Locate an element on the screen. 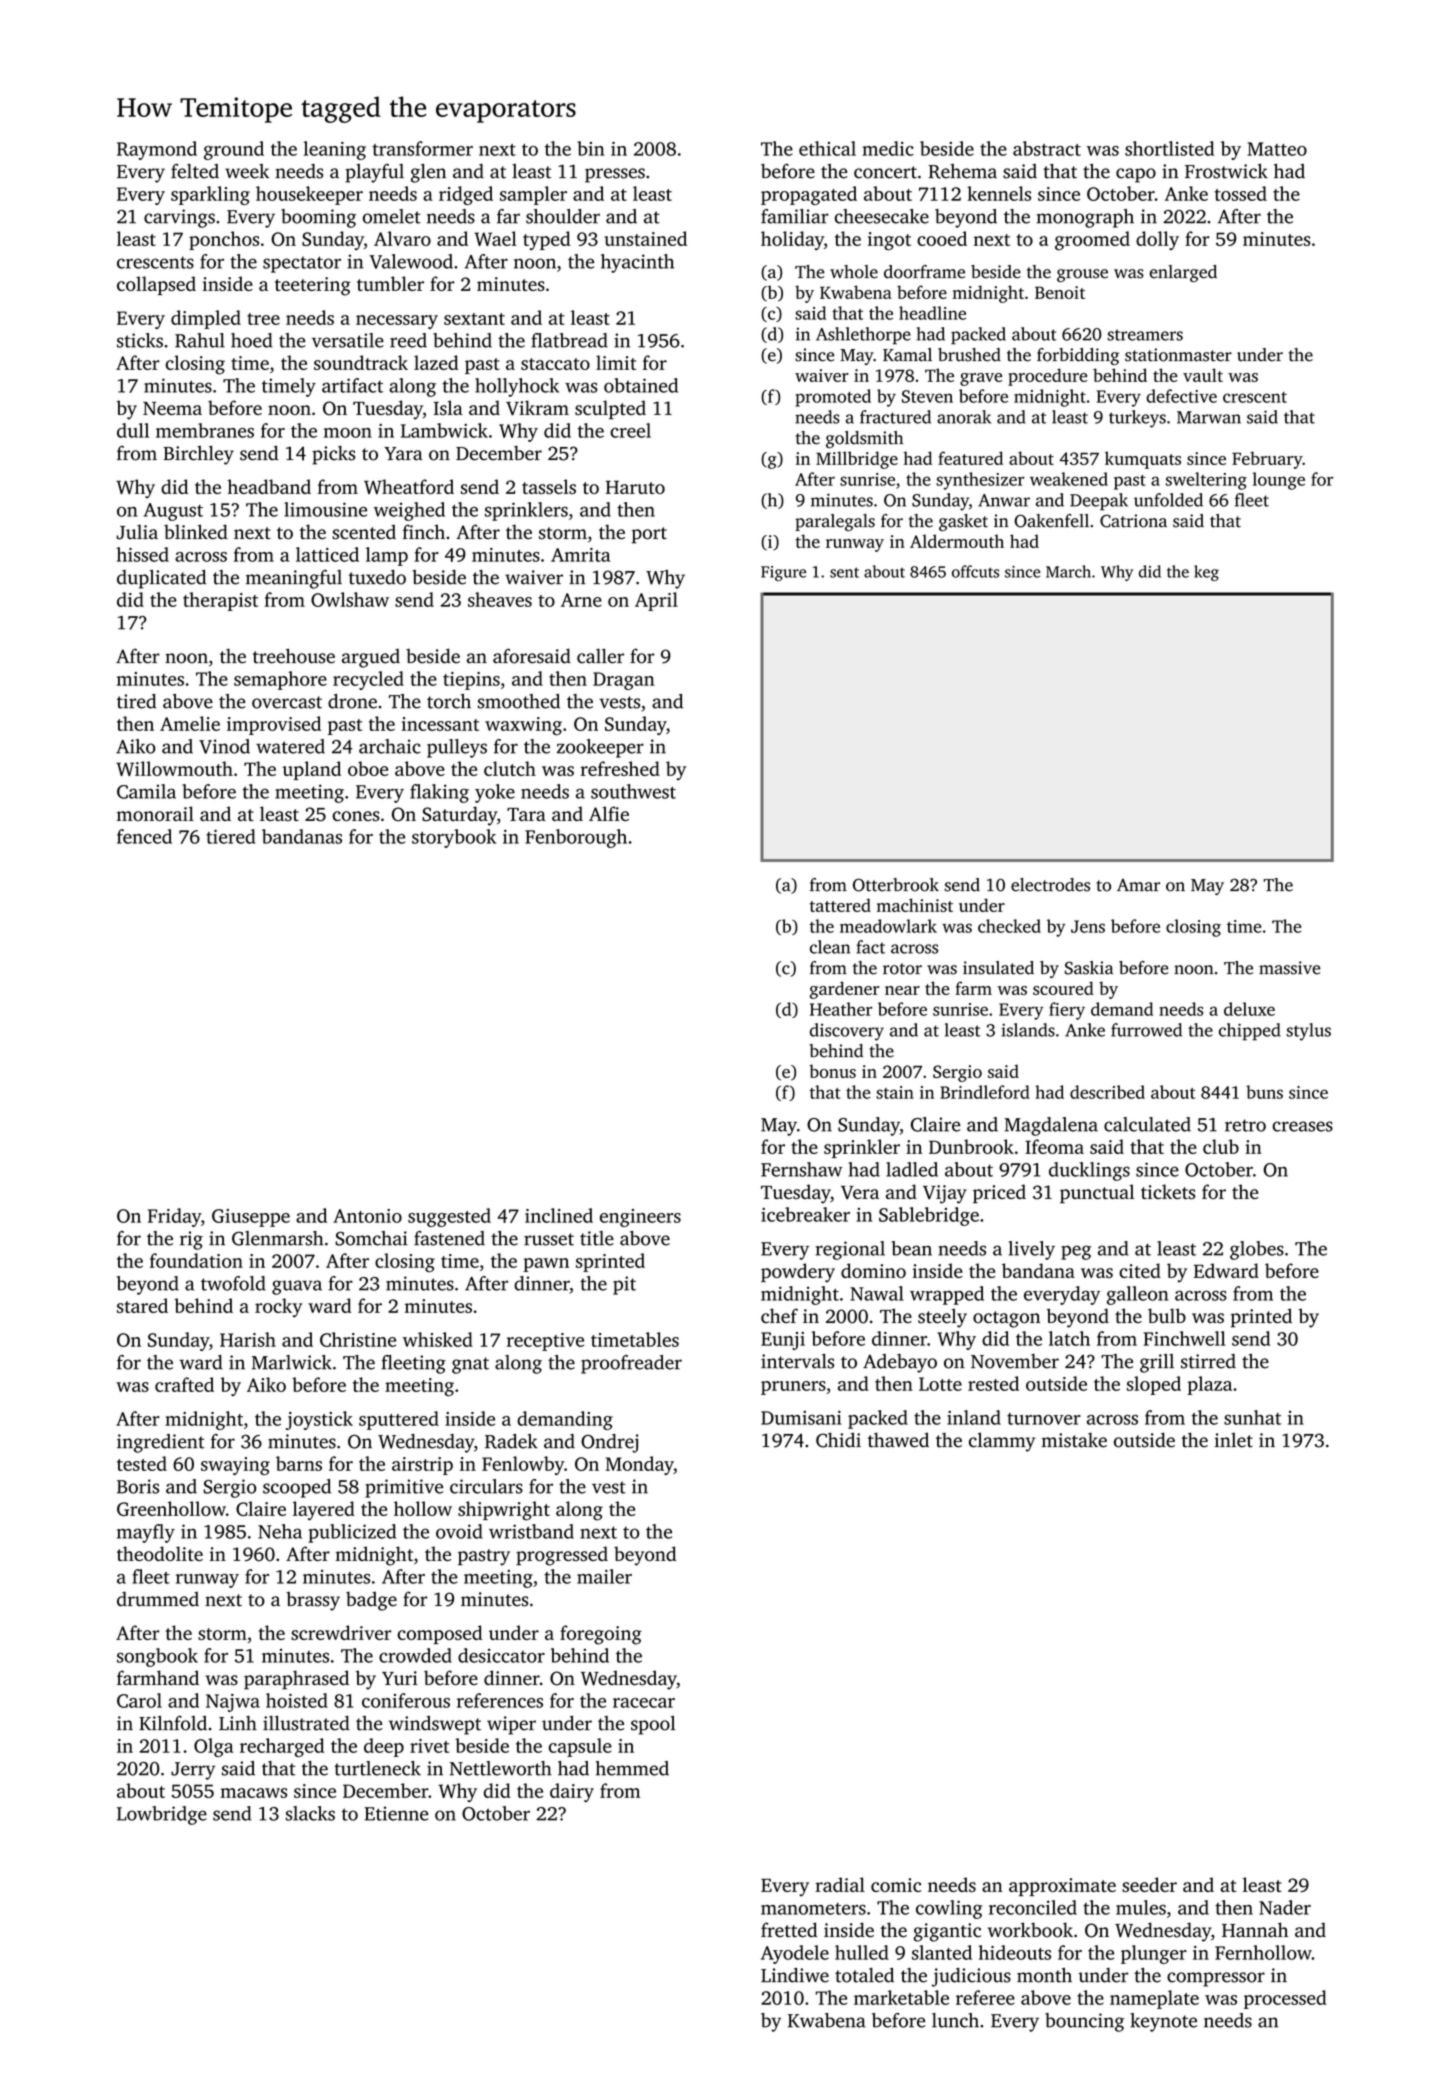 The width and height of the screenshot is (1450, 2100). slacks is located at coordinates (310, 1813).
